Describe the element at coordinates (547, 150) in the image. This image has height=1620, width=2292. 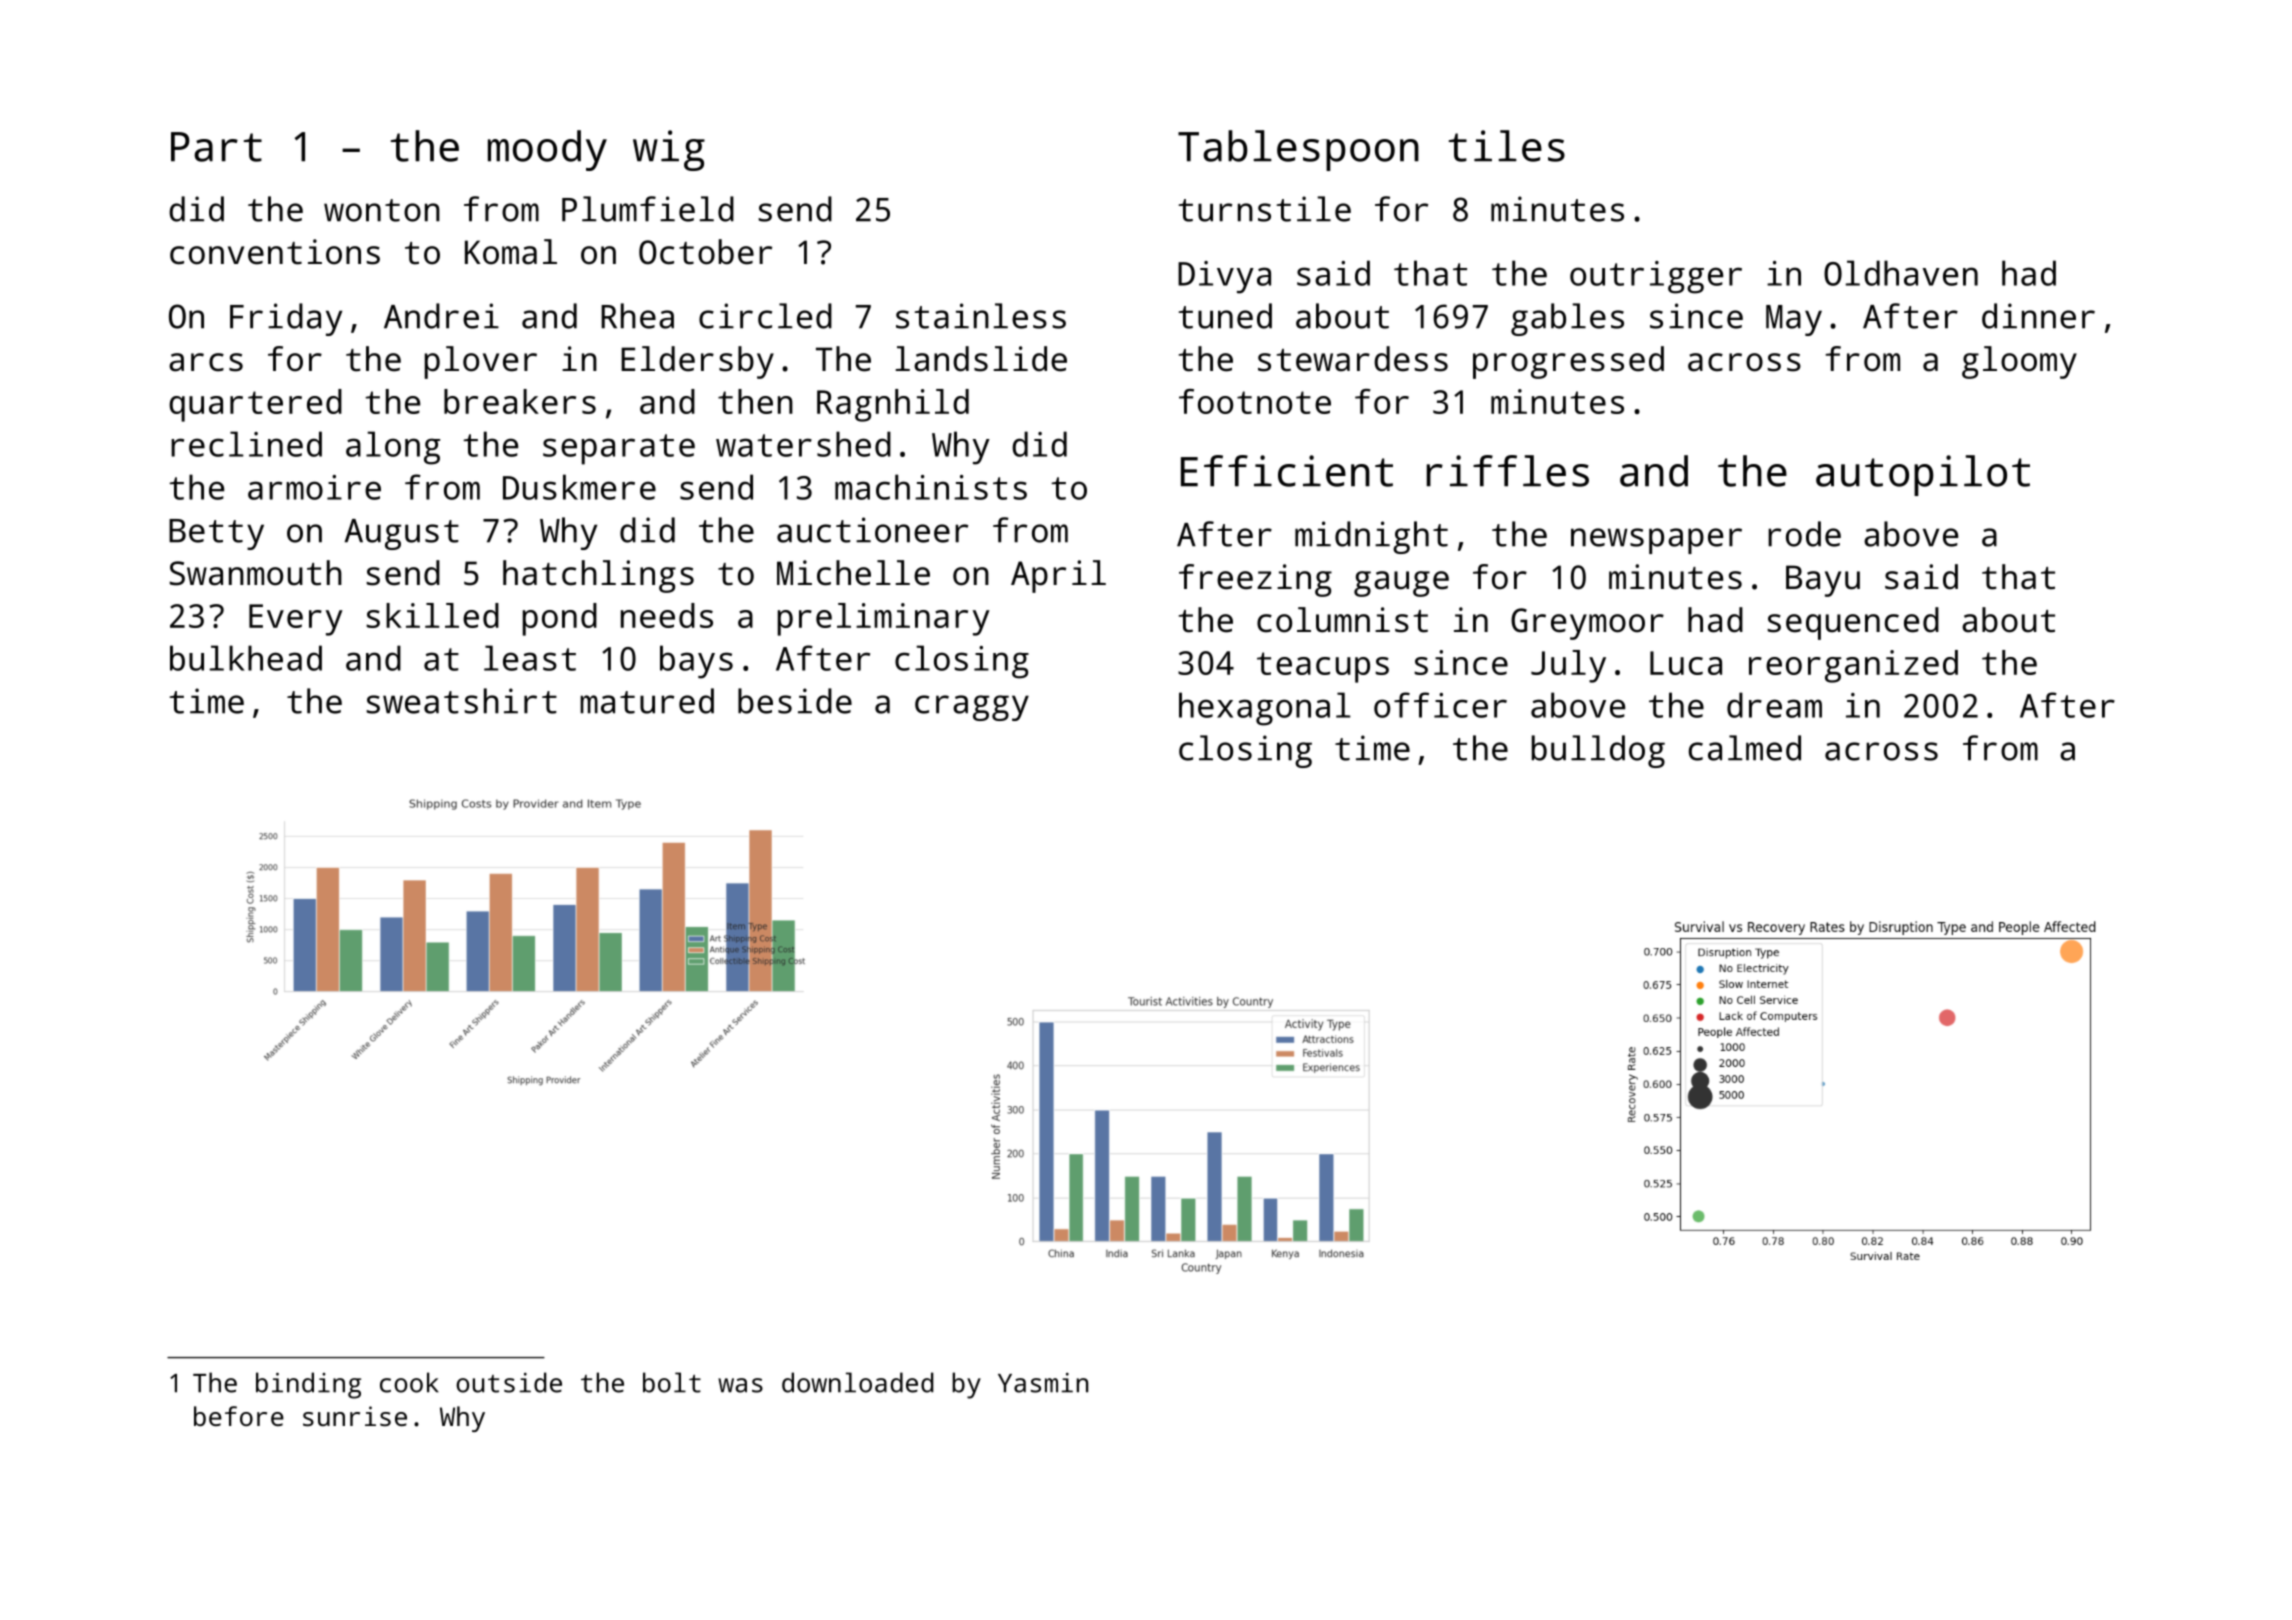
I see `moody` at that location.
